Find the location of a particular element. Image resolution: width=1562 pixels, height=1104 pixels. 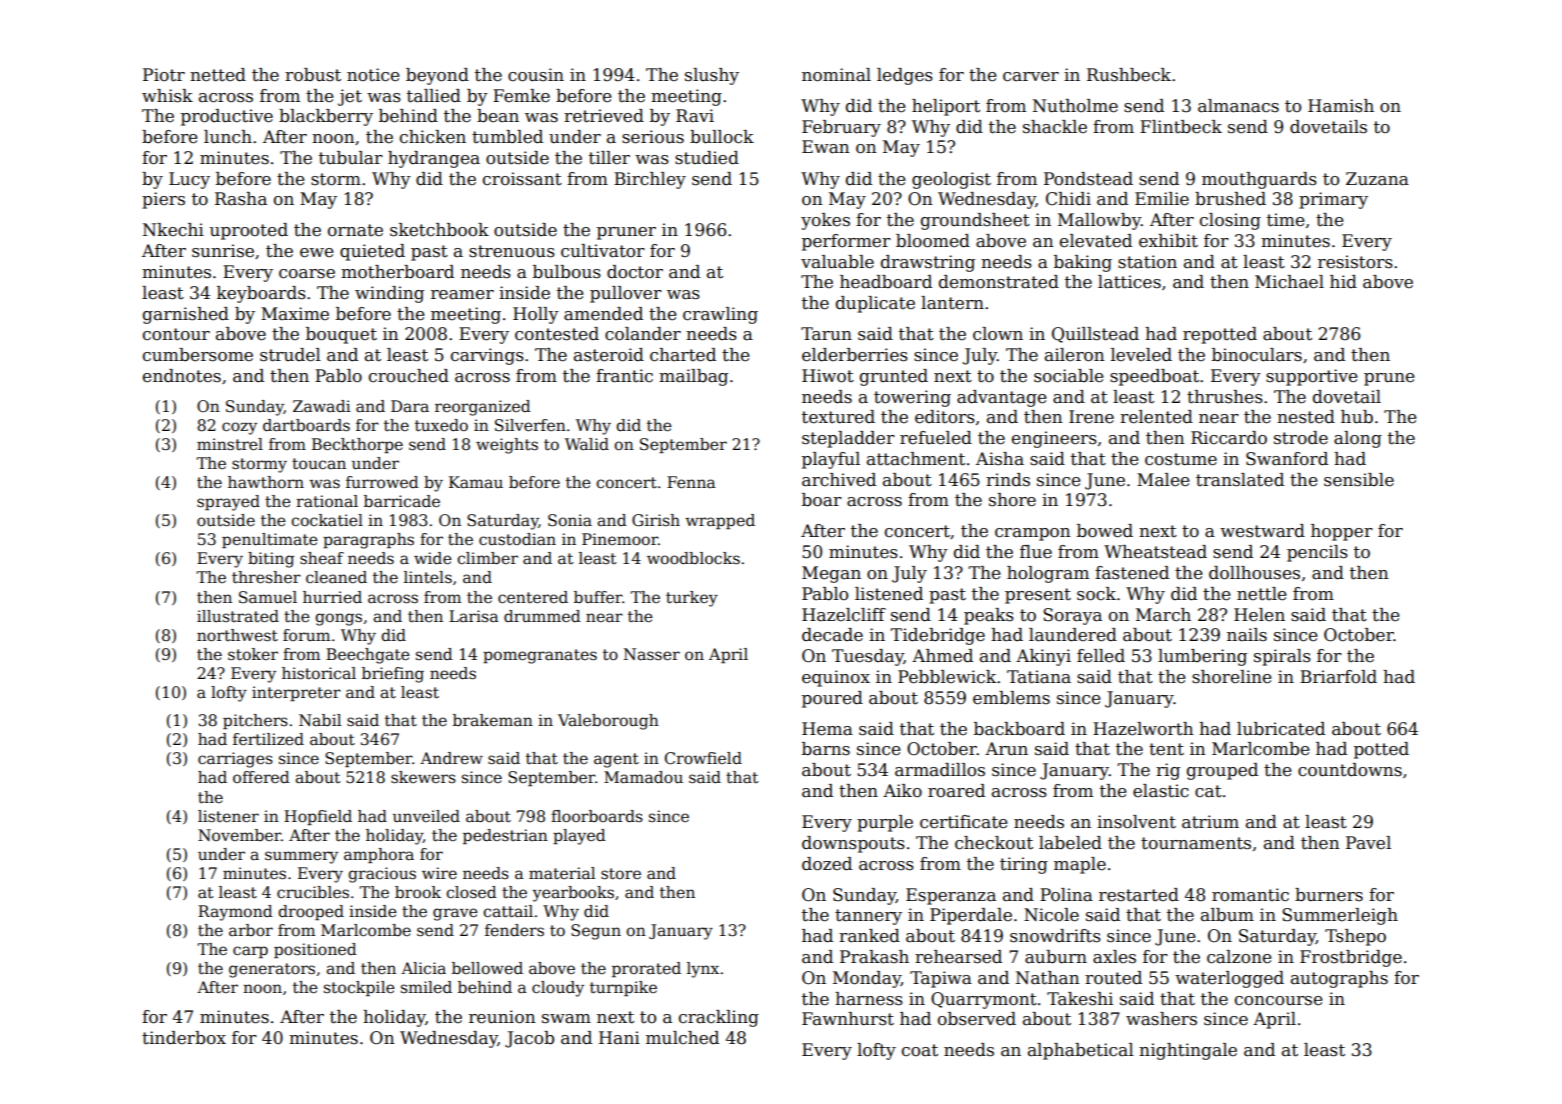

Briarfold is located at coordinates (1338, 677).
